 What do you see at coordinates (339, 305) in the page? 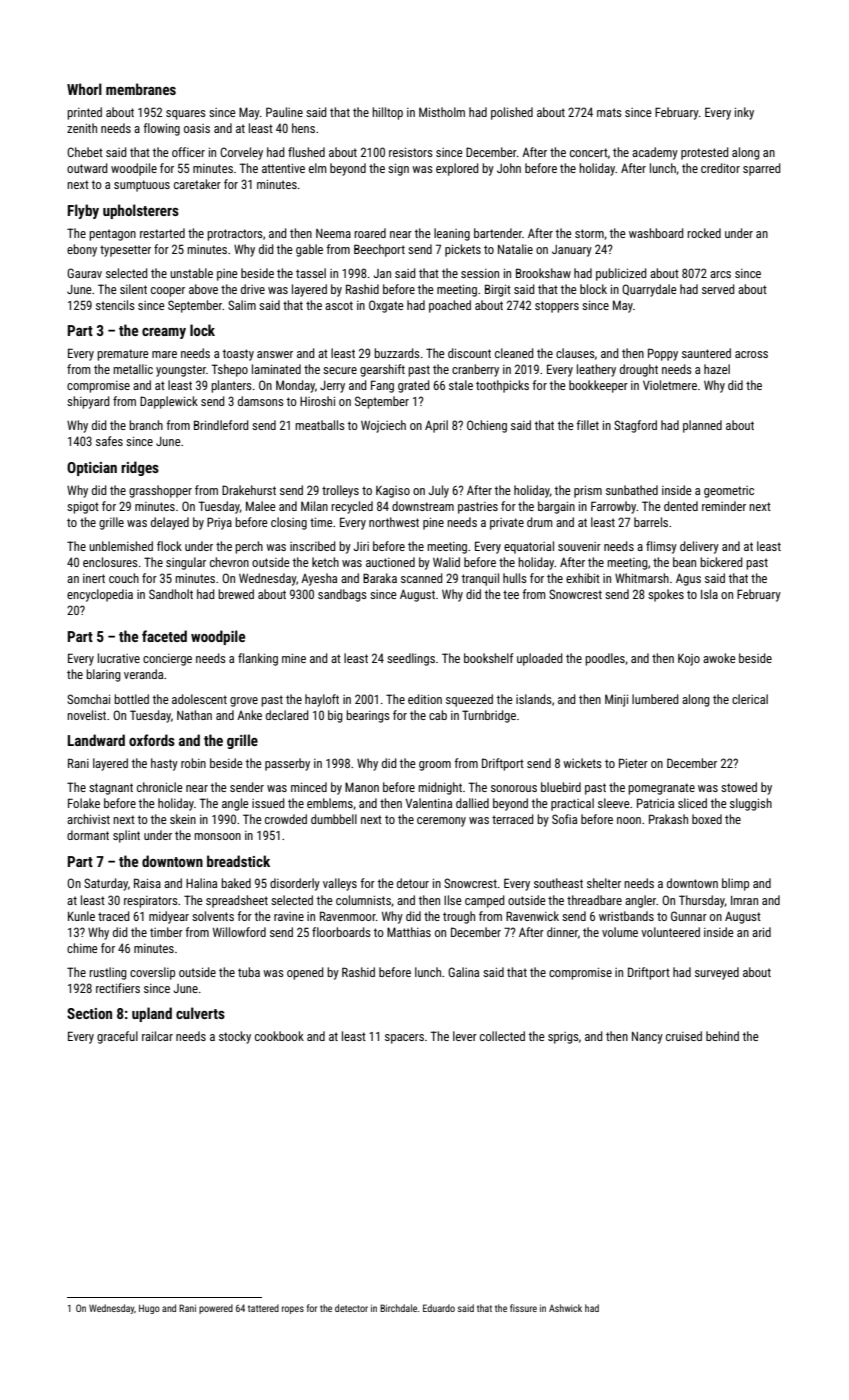
I see `ascot` at bounding box center [339, 305].
